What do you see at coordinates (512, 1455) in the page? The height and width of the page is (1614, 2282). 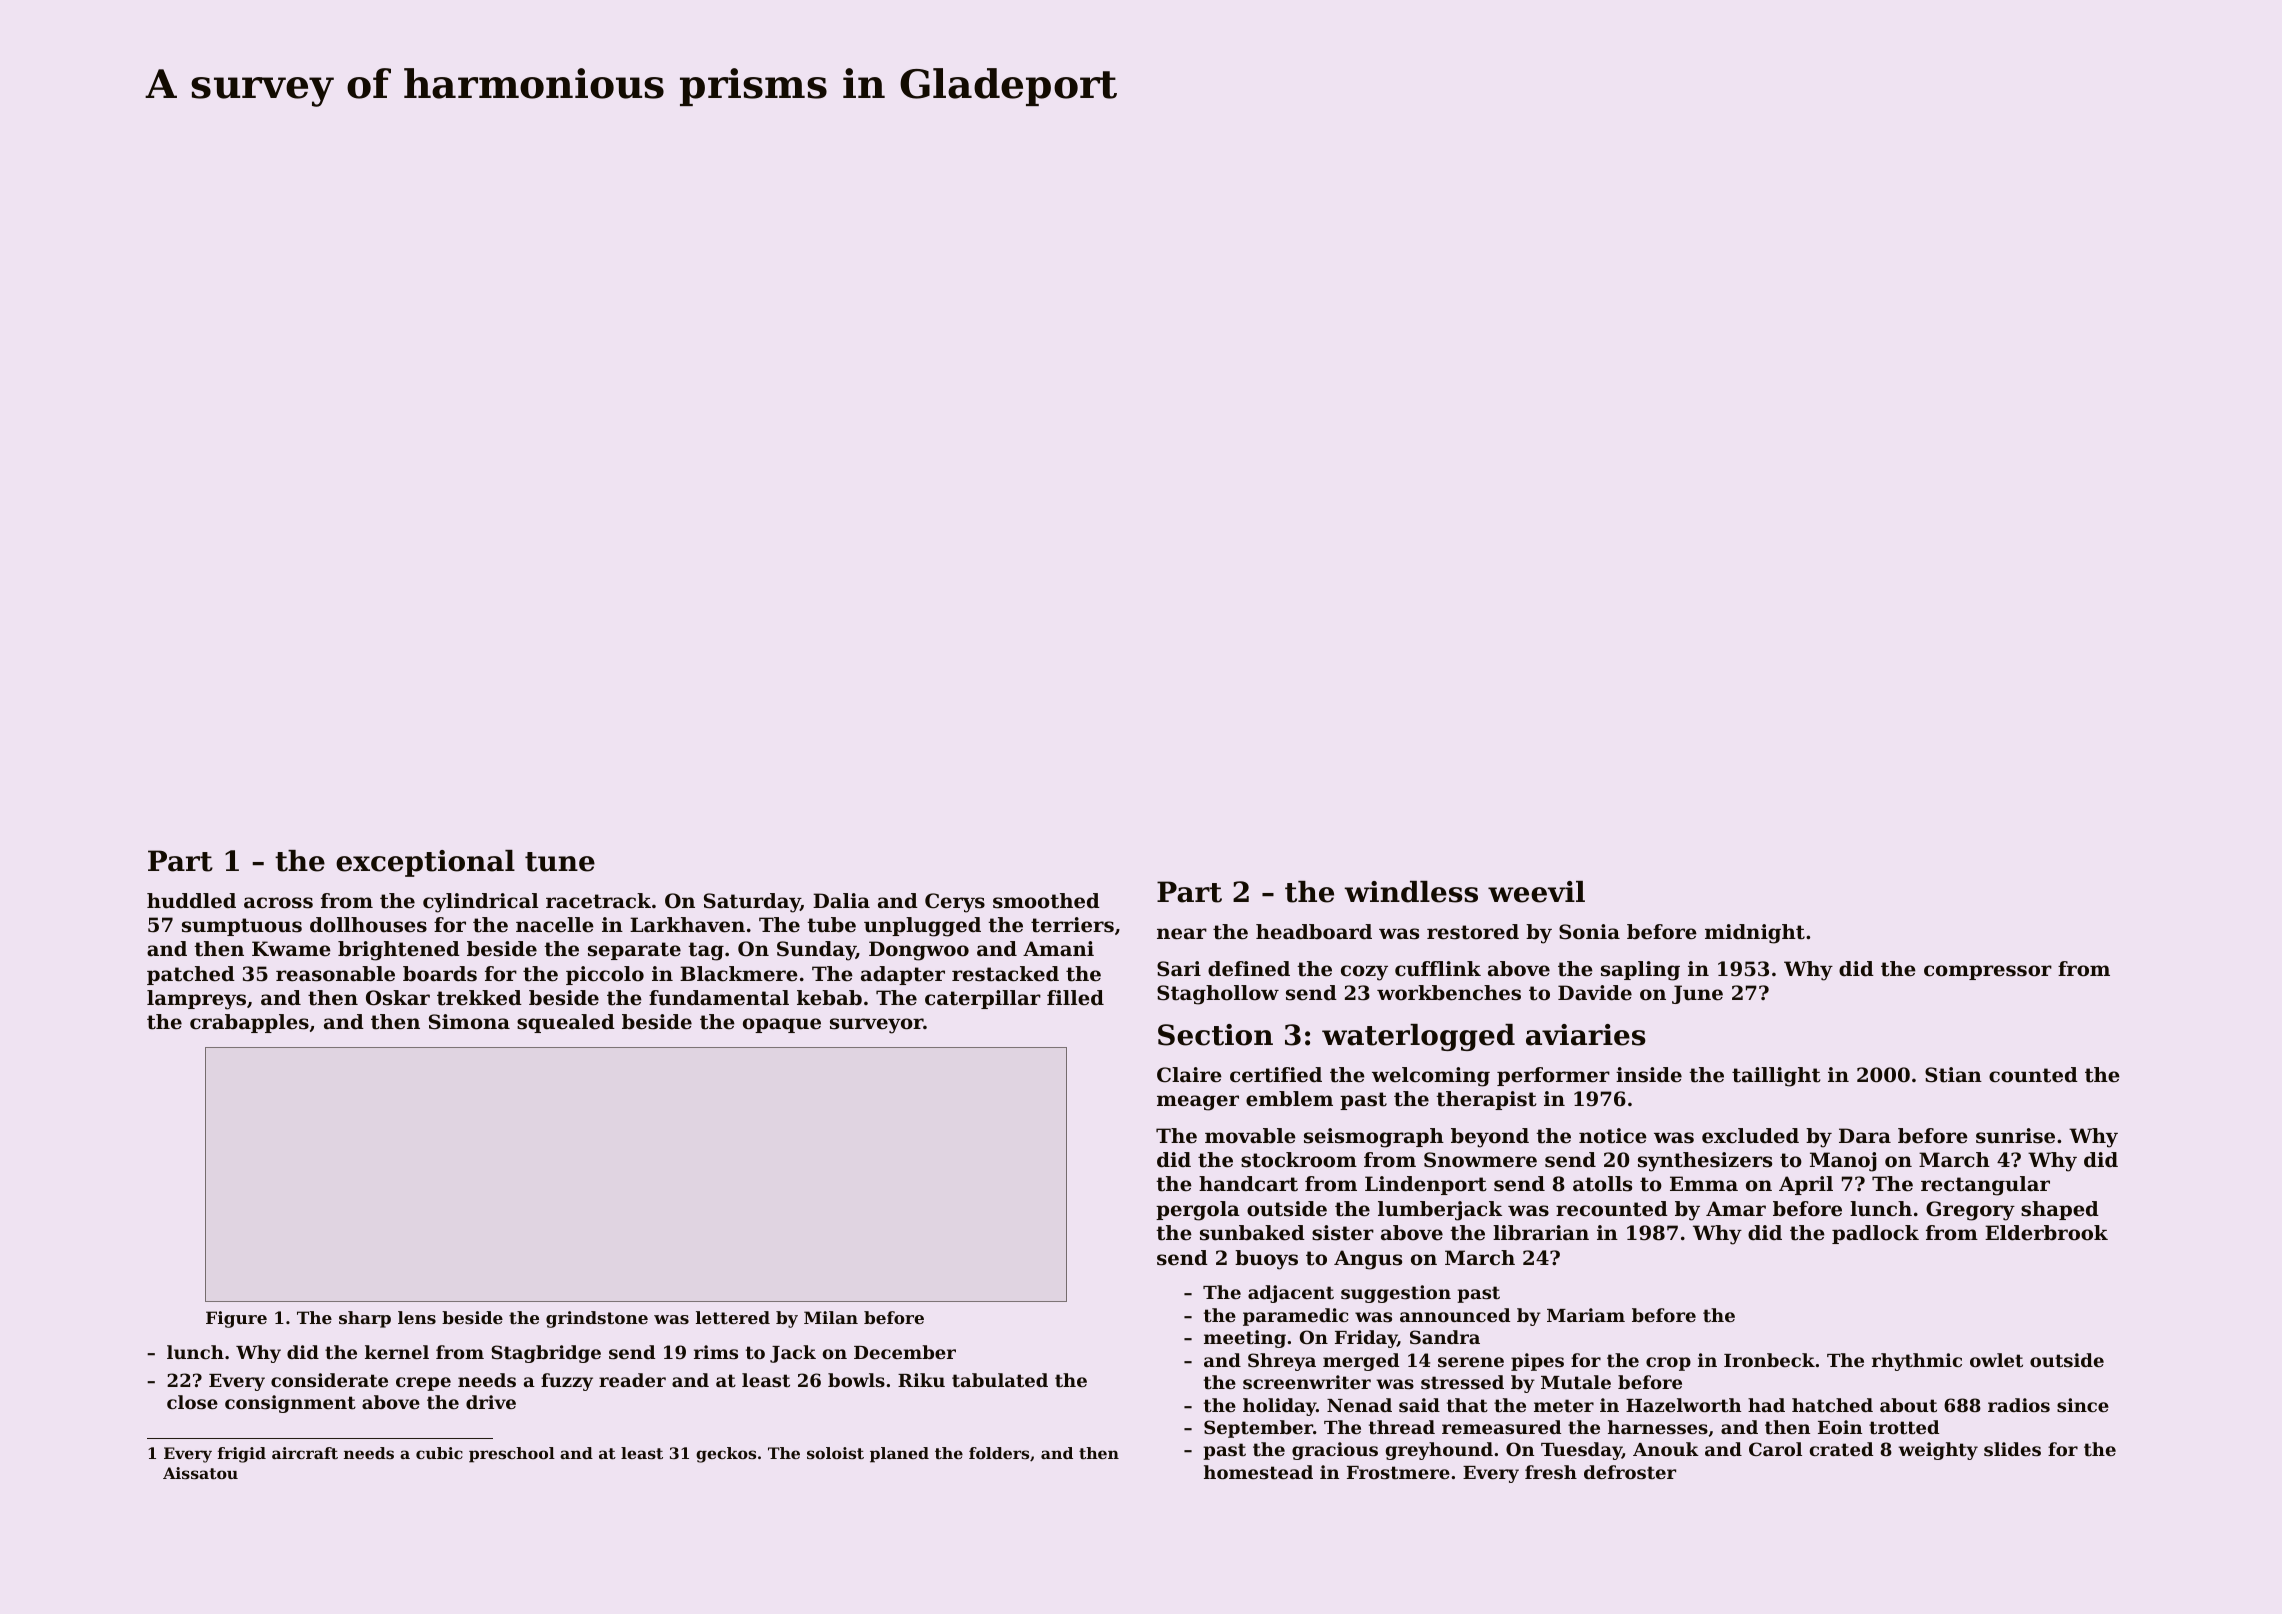 I see `preschool` at bounding box center [512, 1455].
